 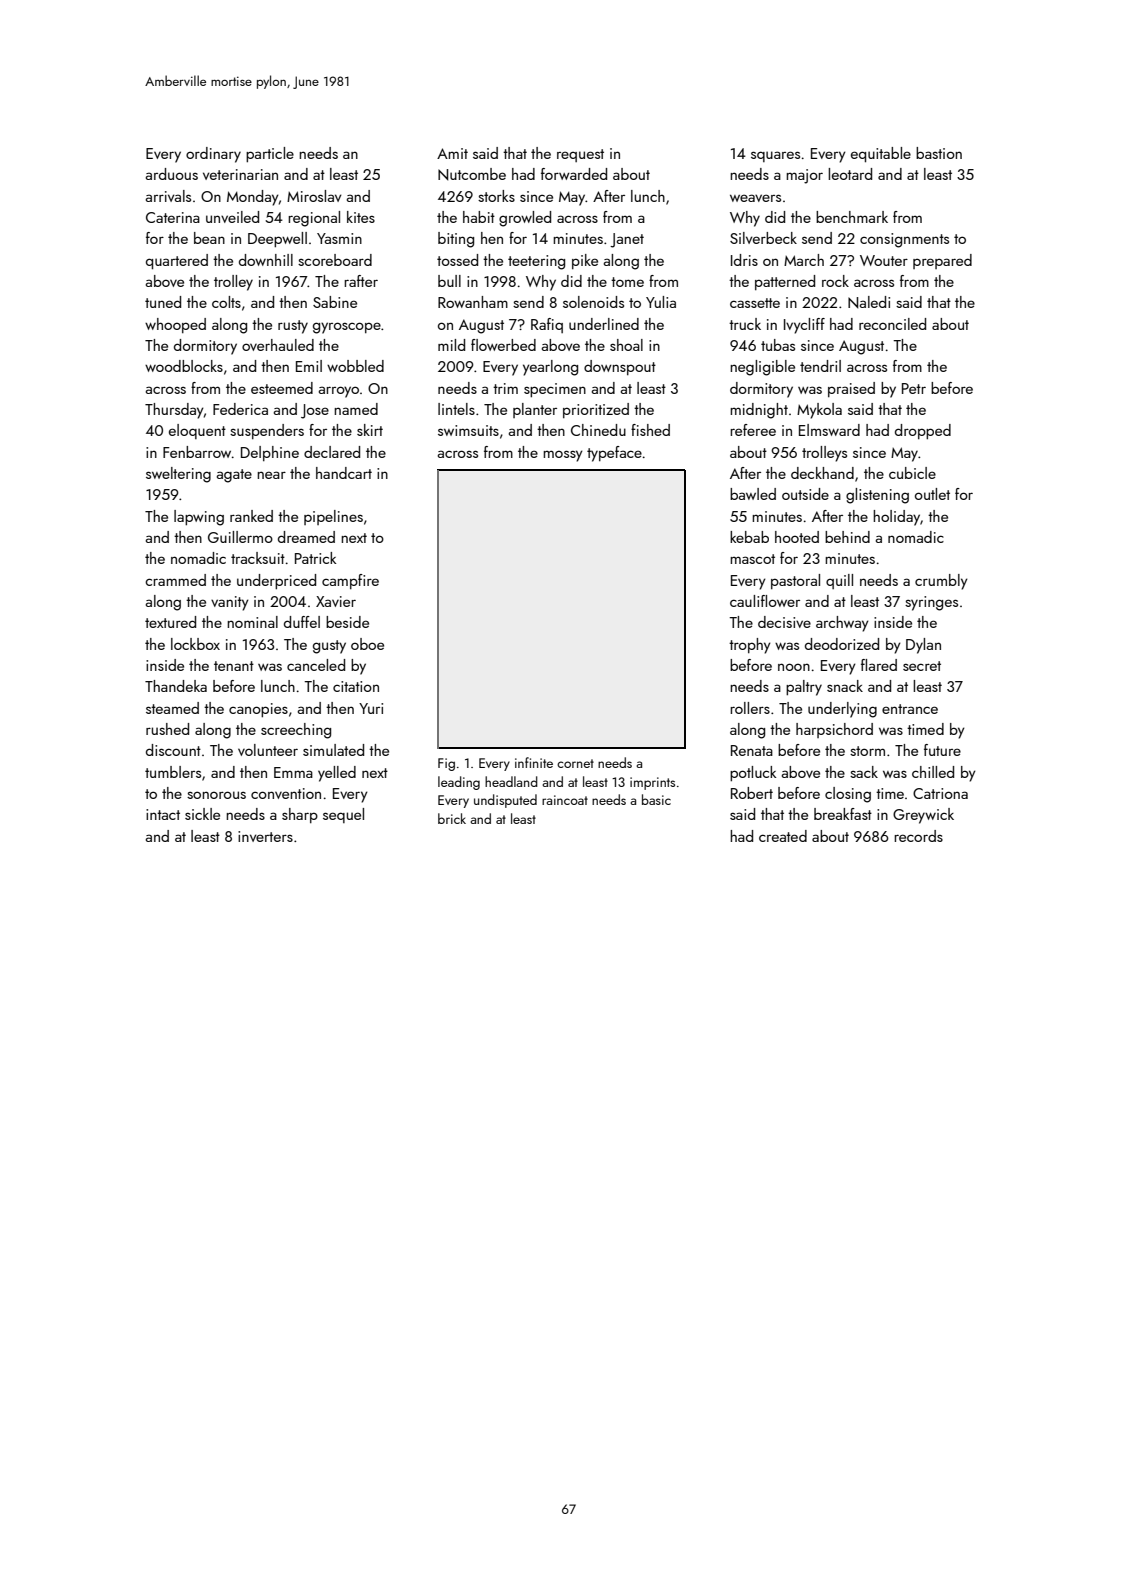 I want to click on created, so click(x=783, y=836).
